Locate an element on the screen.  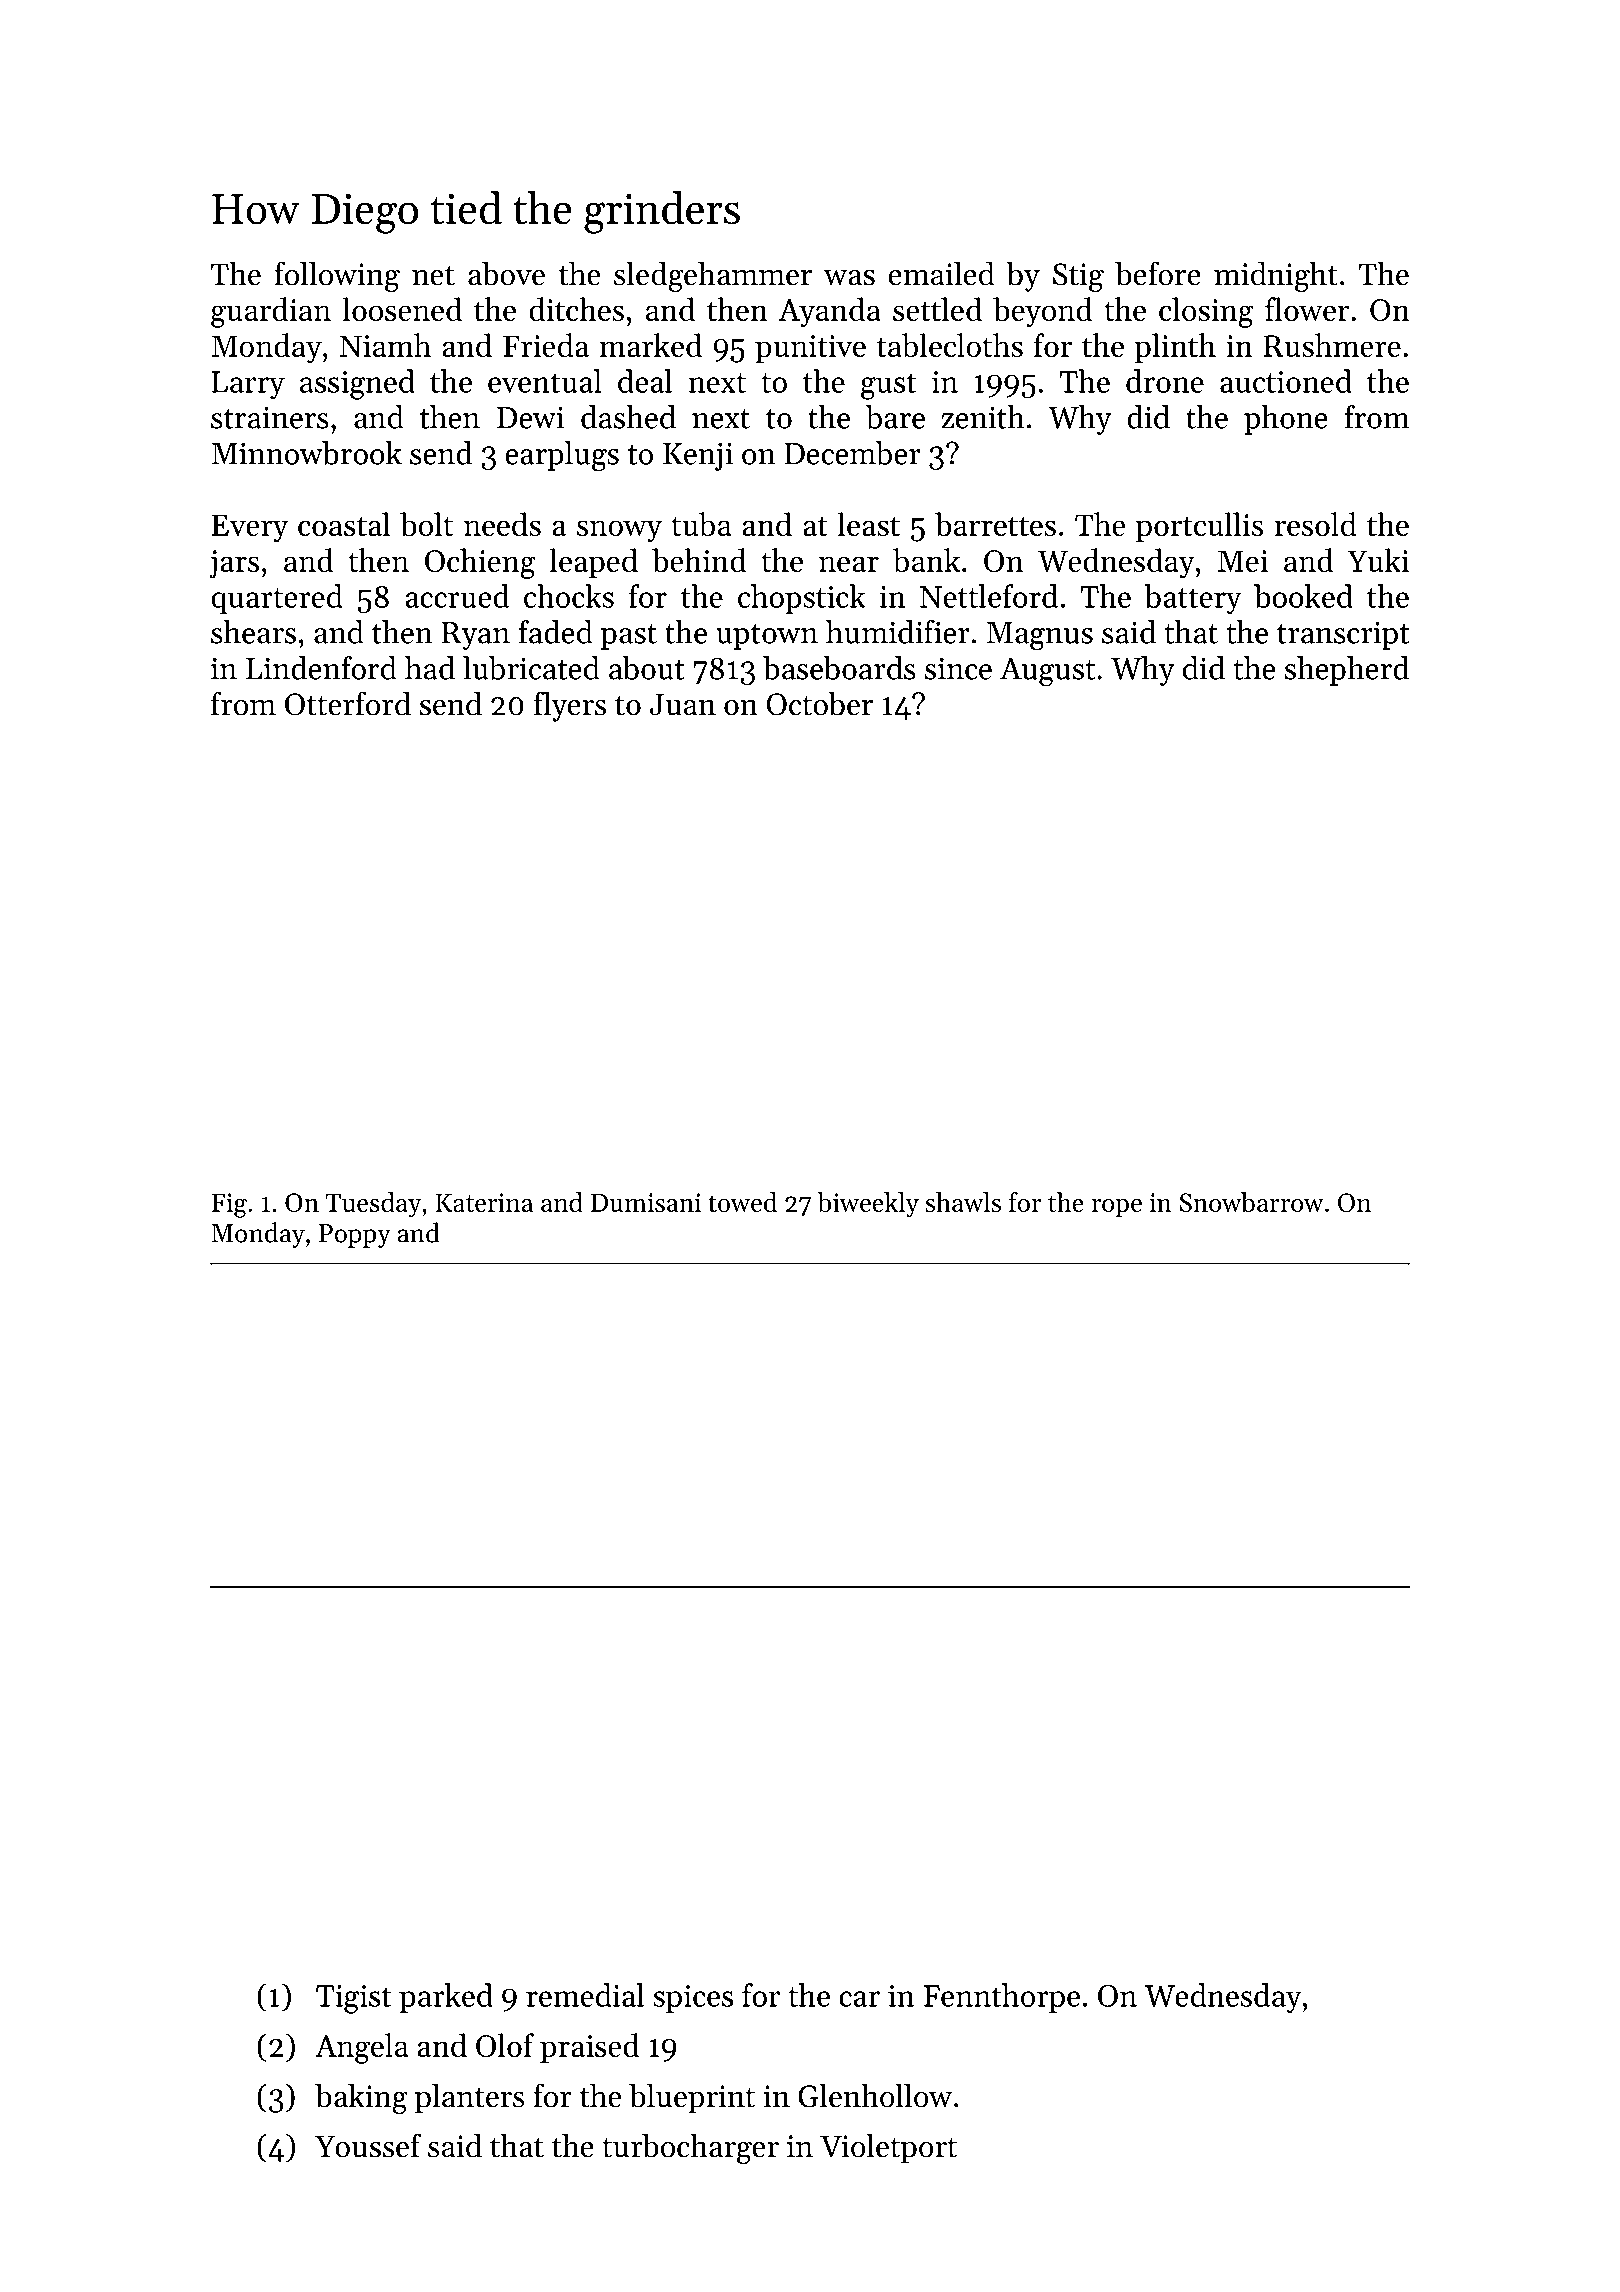
zenith is located at coordinates (983, 417).
